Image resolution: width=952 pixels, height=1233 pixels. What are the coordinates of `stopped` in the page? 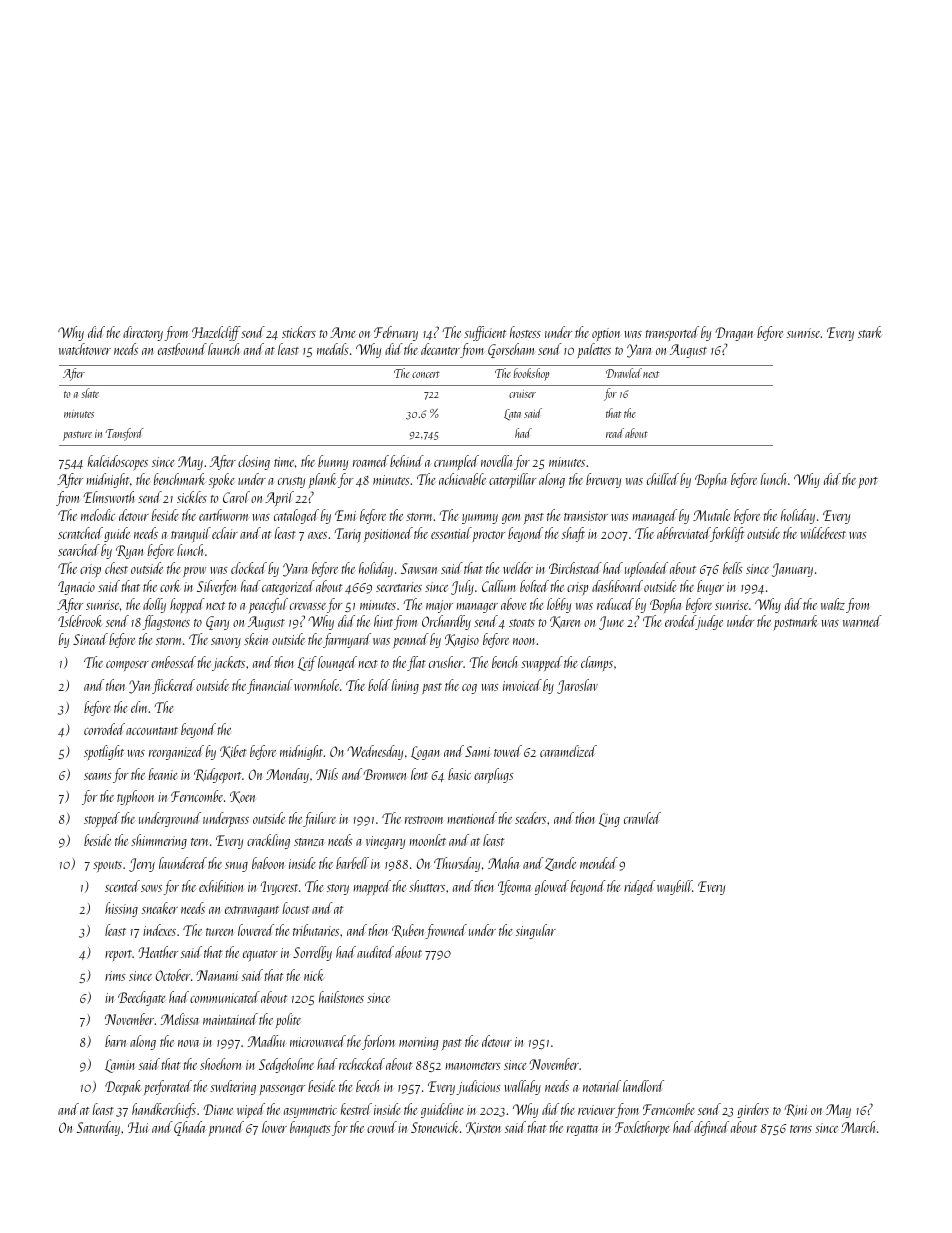 It's located at (102, 819).
